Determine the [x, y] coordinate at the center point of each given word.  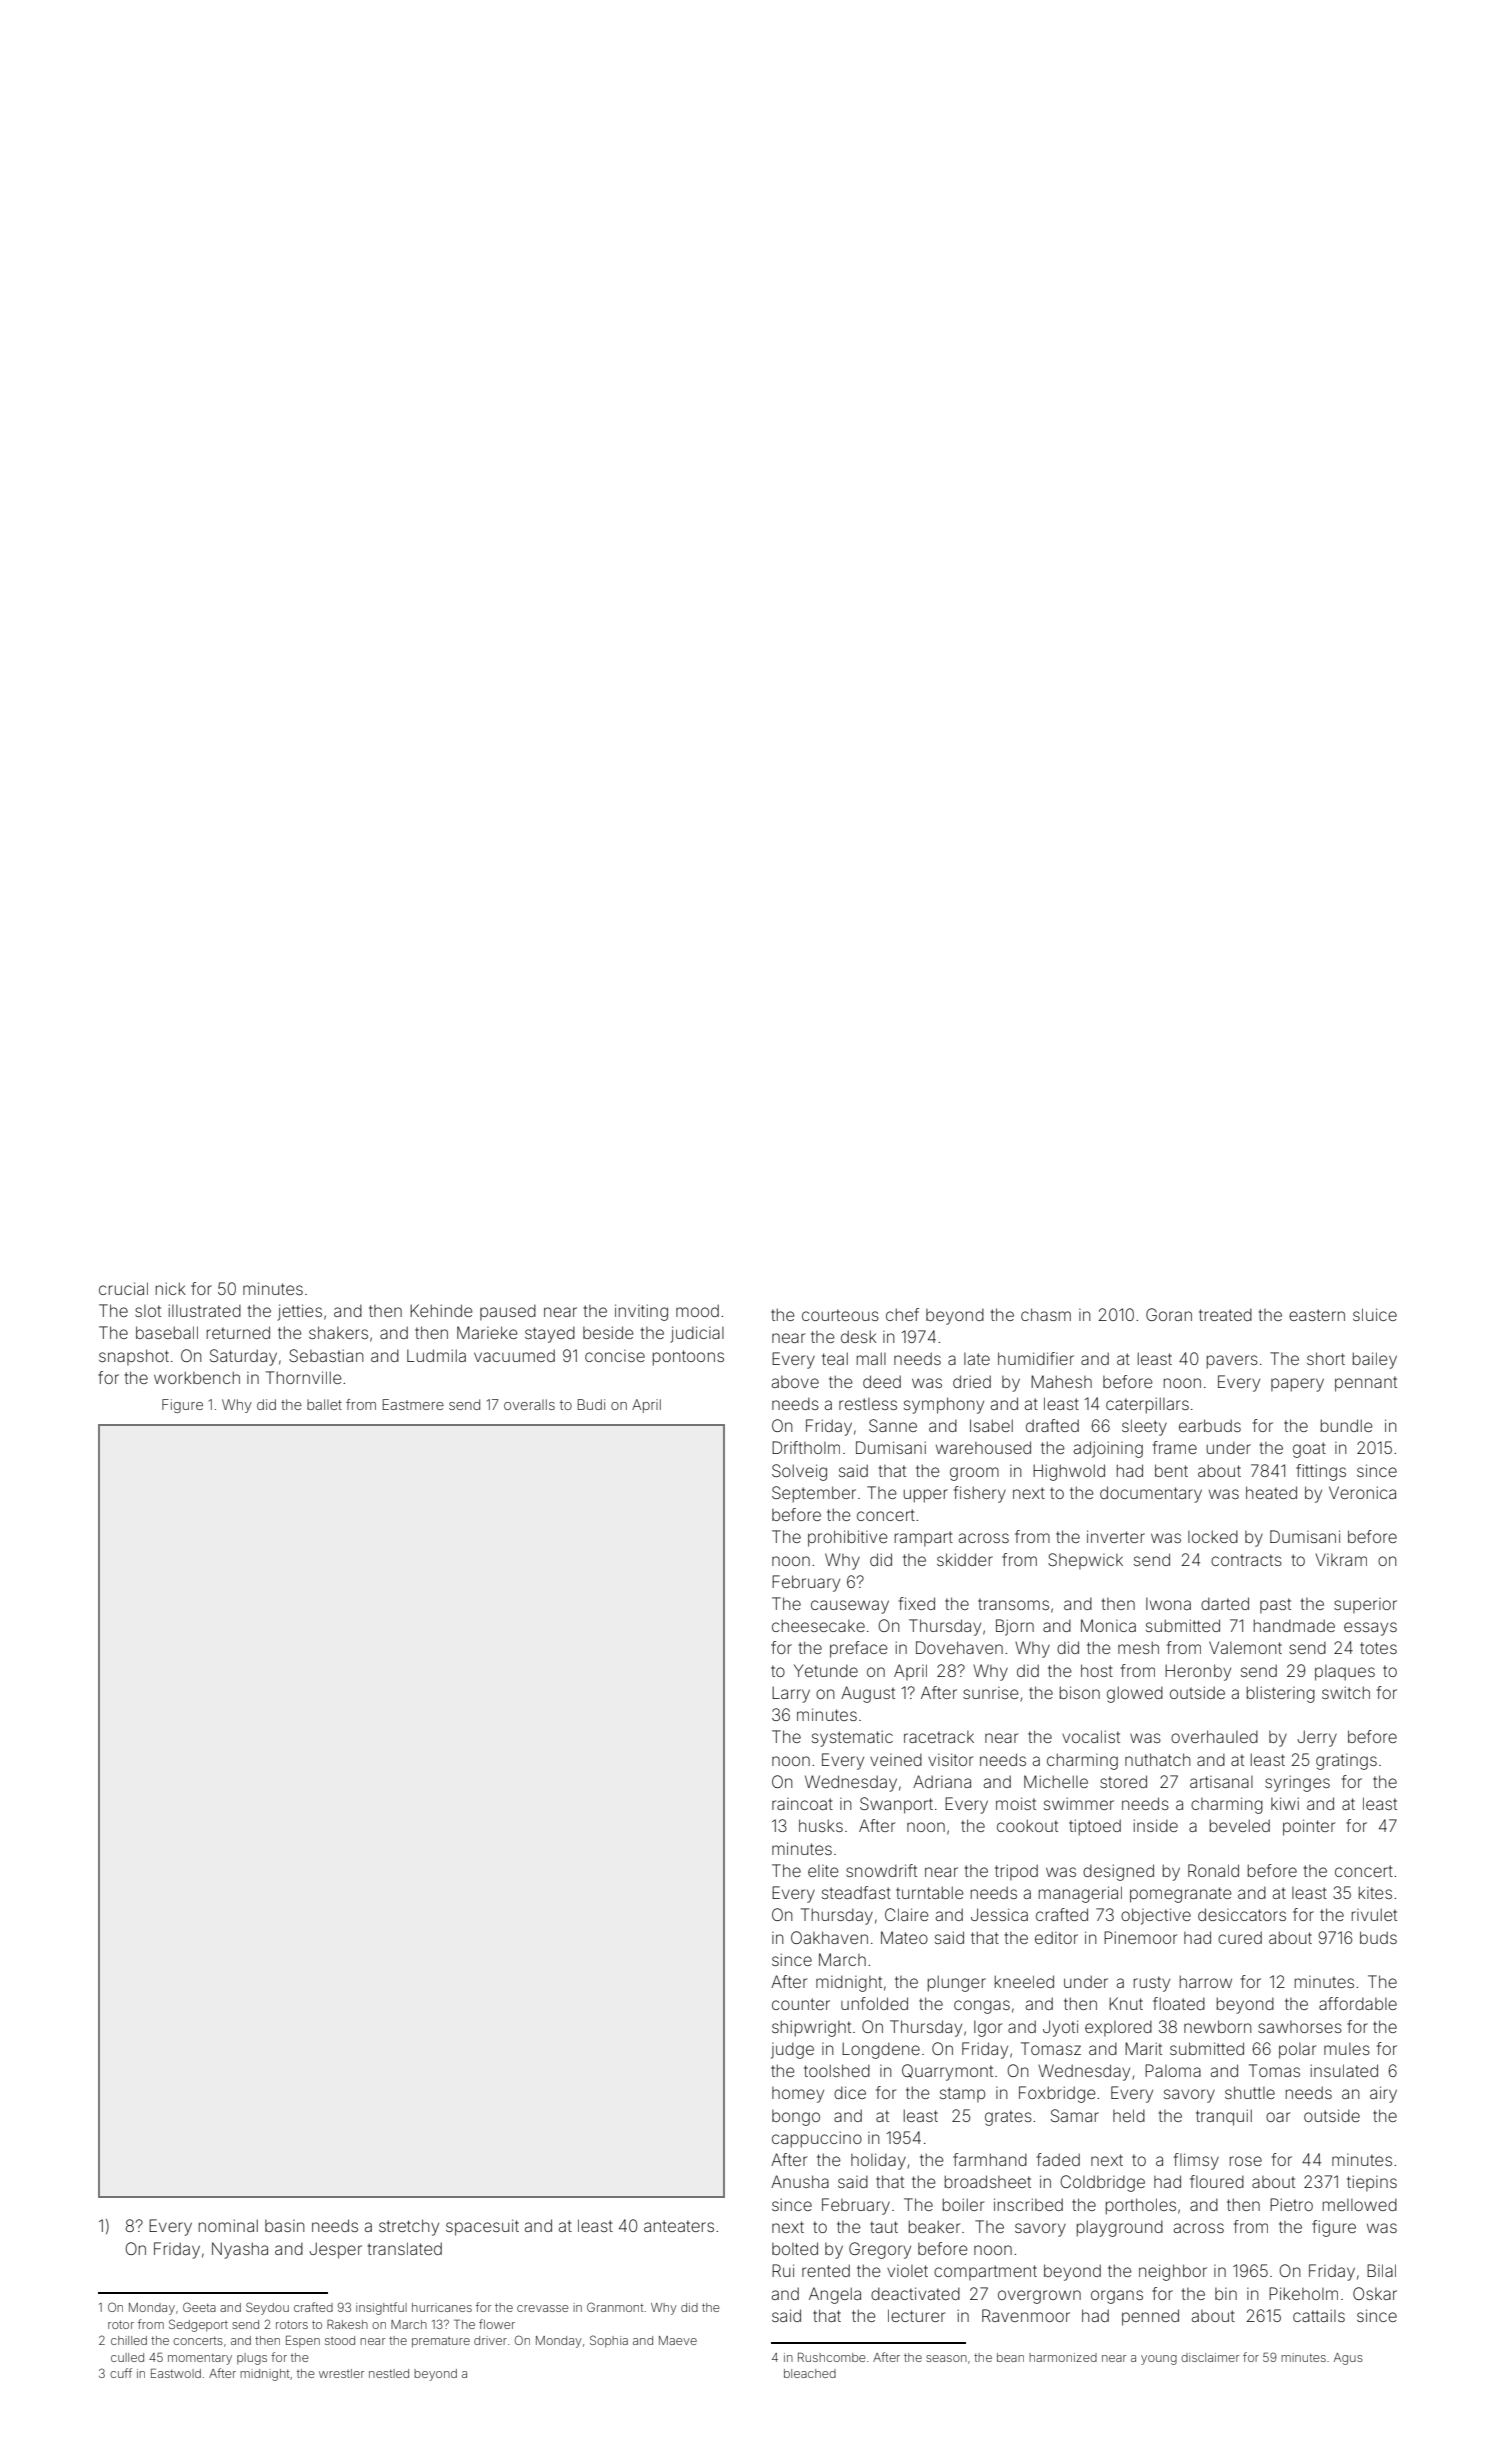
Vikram [1341, 1559]
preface [859, 1649]
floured [1217, 2181]
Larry [791, 1694]
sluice [1375, 1314]
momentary [200, 2359]
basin [284, 2226]
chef [902, 1314]
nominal [228, 2225]
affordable [1358, 2003]
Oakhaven [829, 1937]
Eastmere [413, 1404]
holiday [878, 2161]
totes [1378, 1648]
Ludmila [436, 1355]
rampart [924, 1538]
